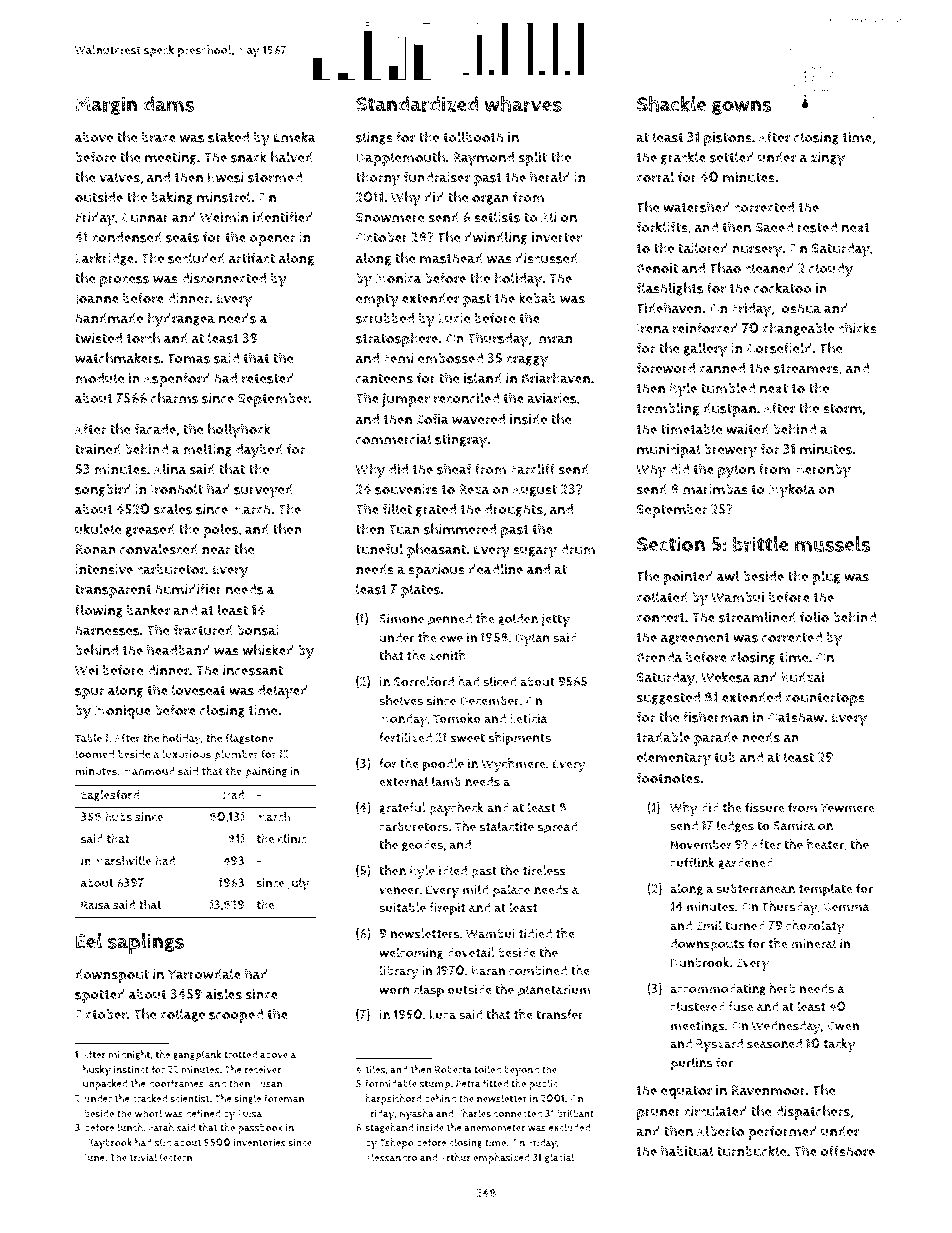 This document has width=952, height=1233. I want to click on cufflink, so click(692, 862).
